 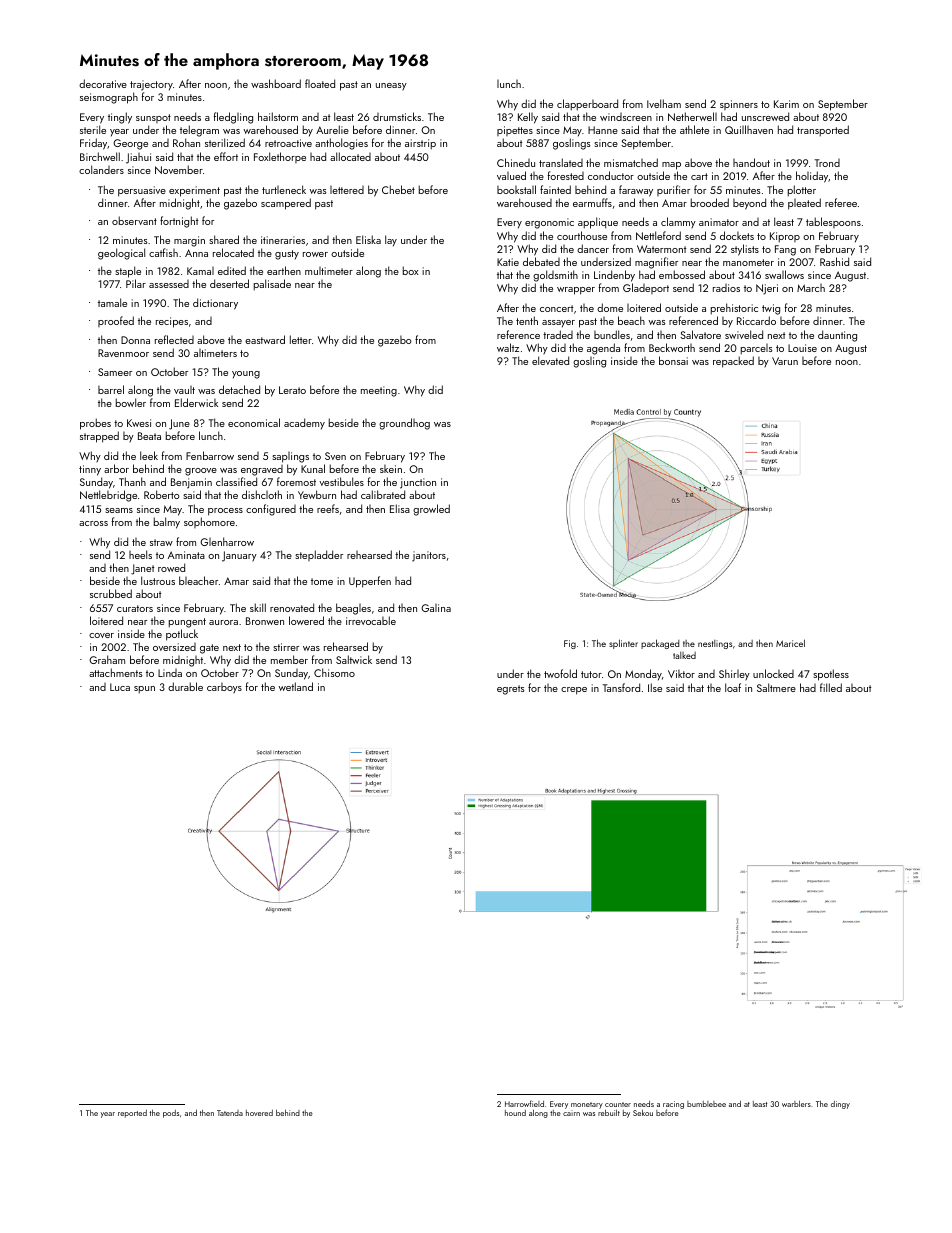 What do you see at coordinates (524, 1103) in the page?
I see `Harrowfield` at bounding box center [524, 1103].
